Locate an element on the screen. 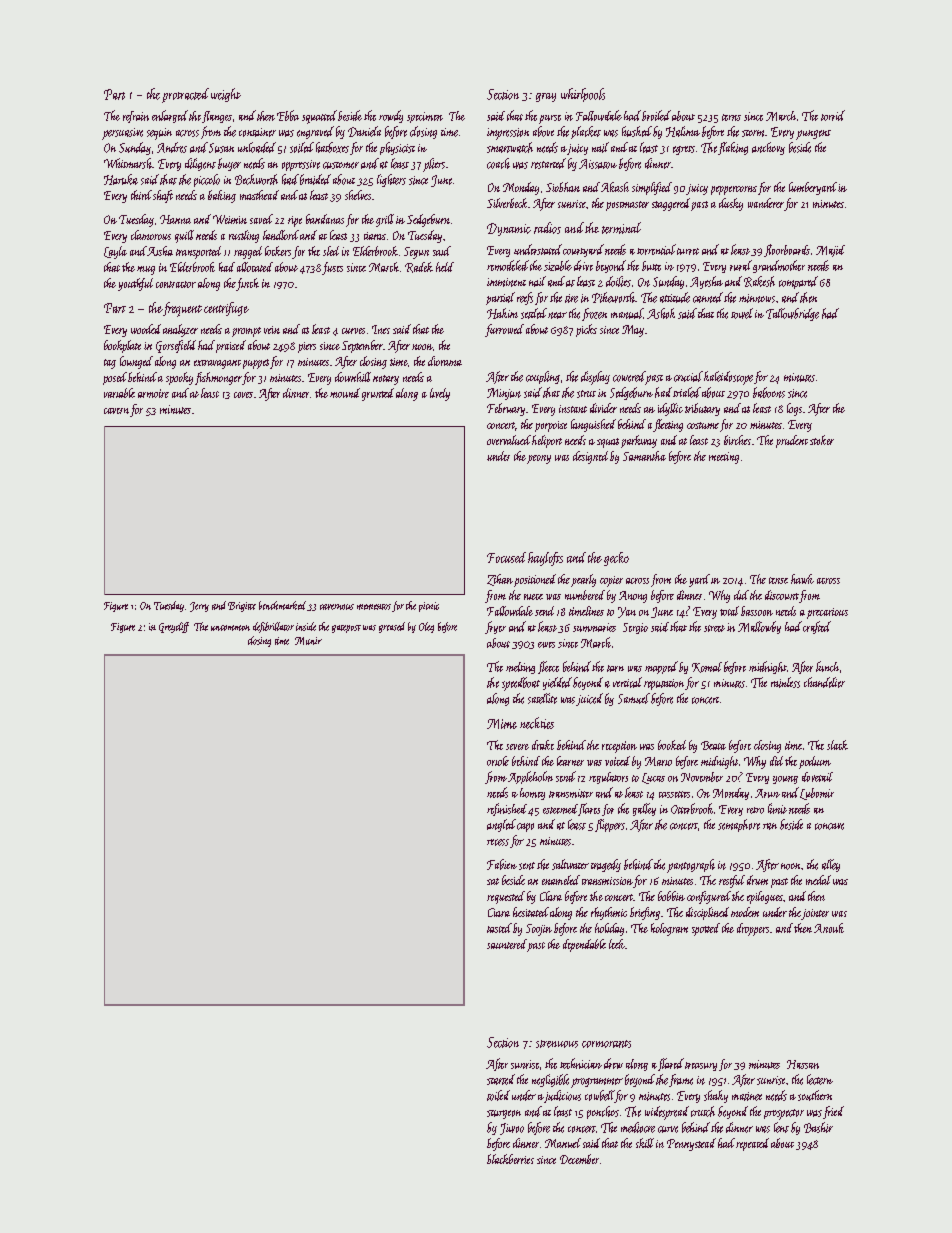  third is located at coordinates (141, 195).
